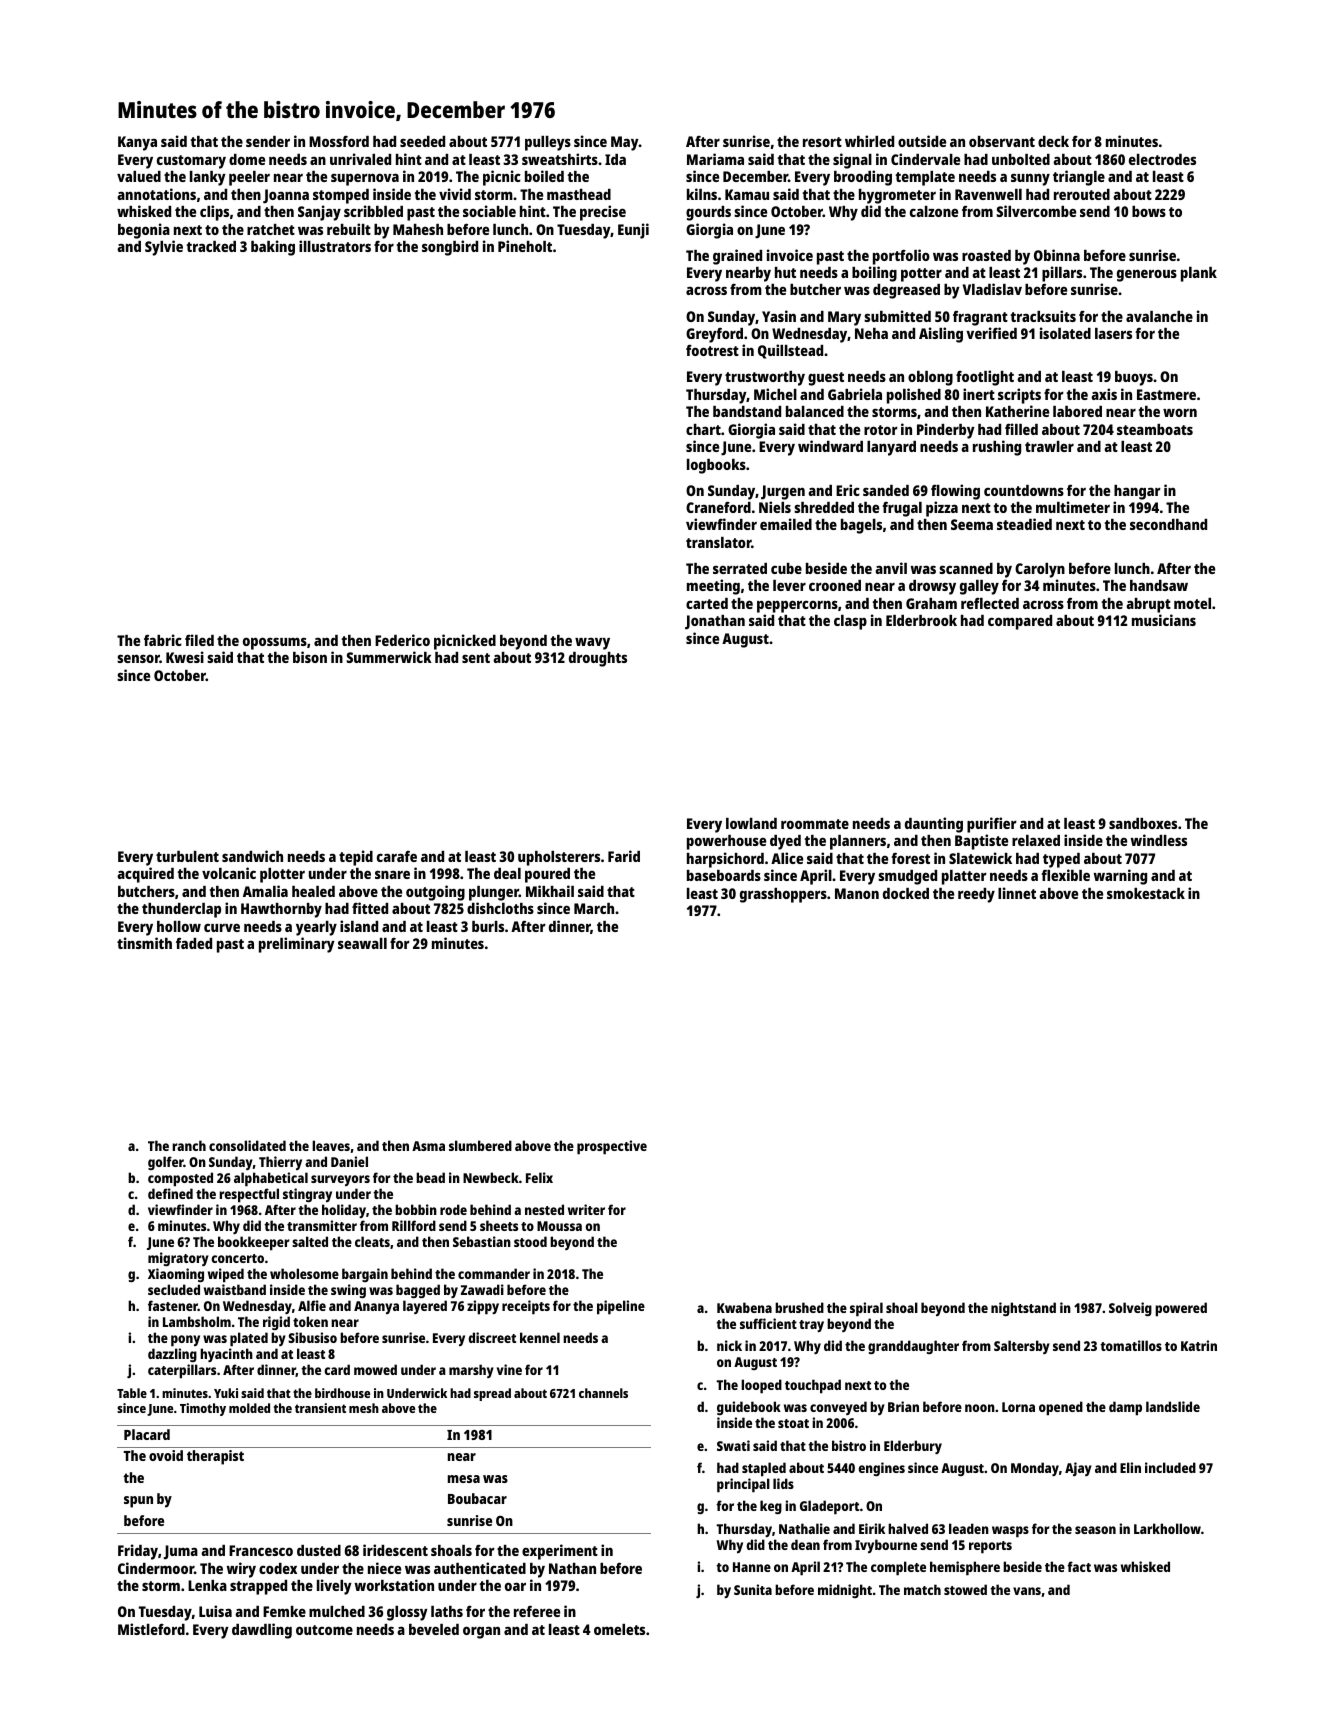  What do you see at coordinates (450, 248) in the screenshot?
I see `songbird` at bounding box center [450, 248].
